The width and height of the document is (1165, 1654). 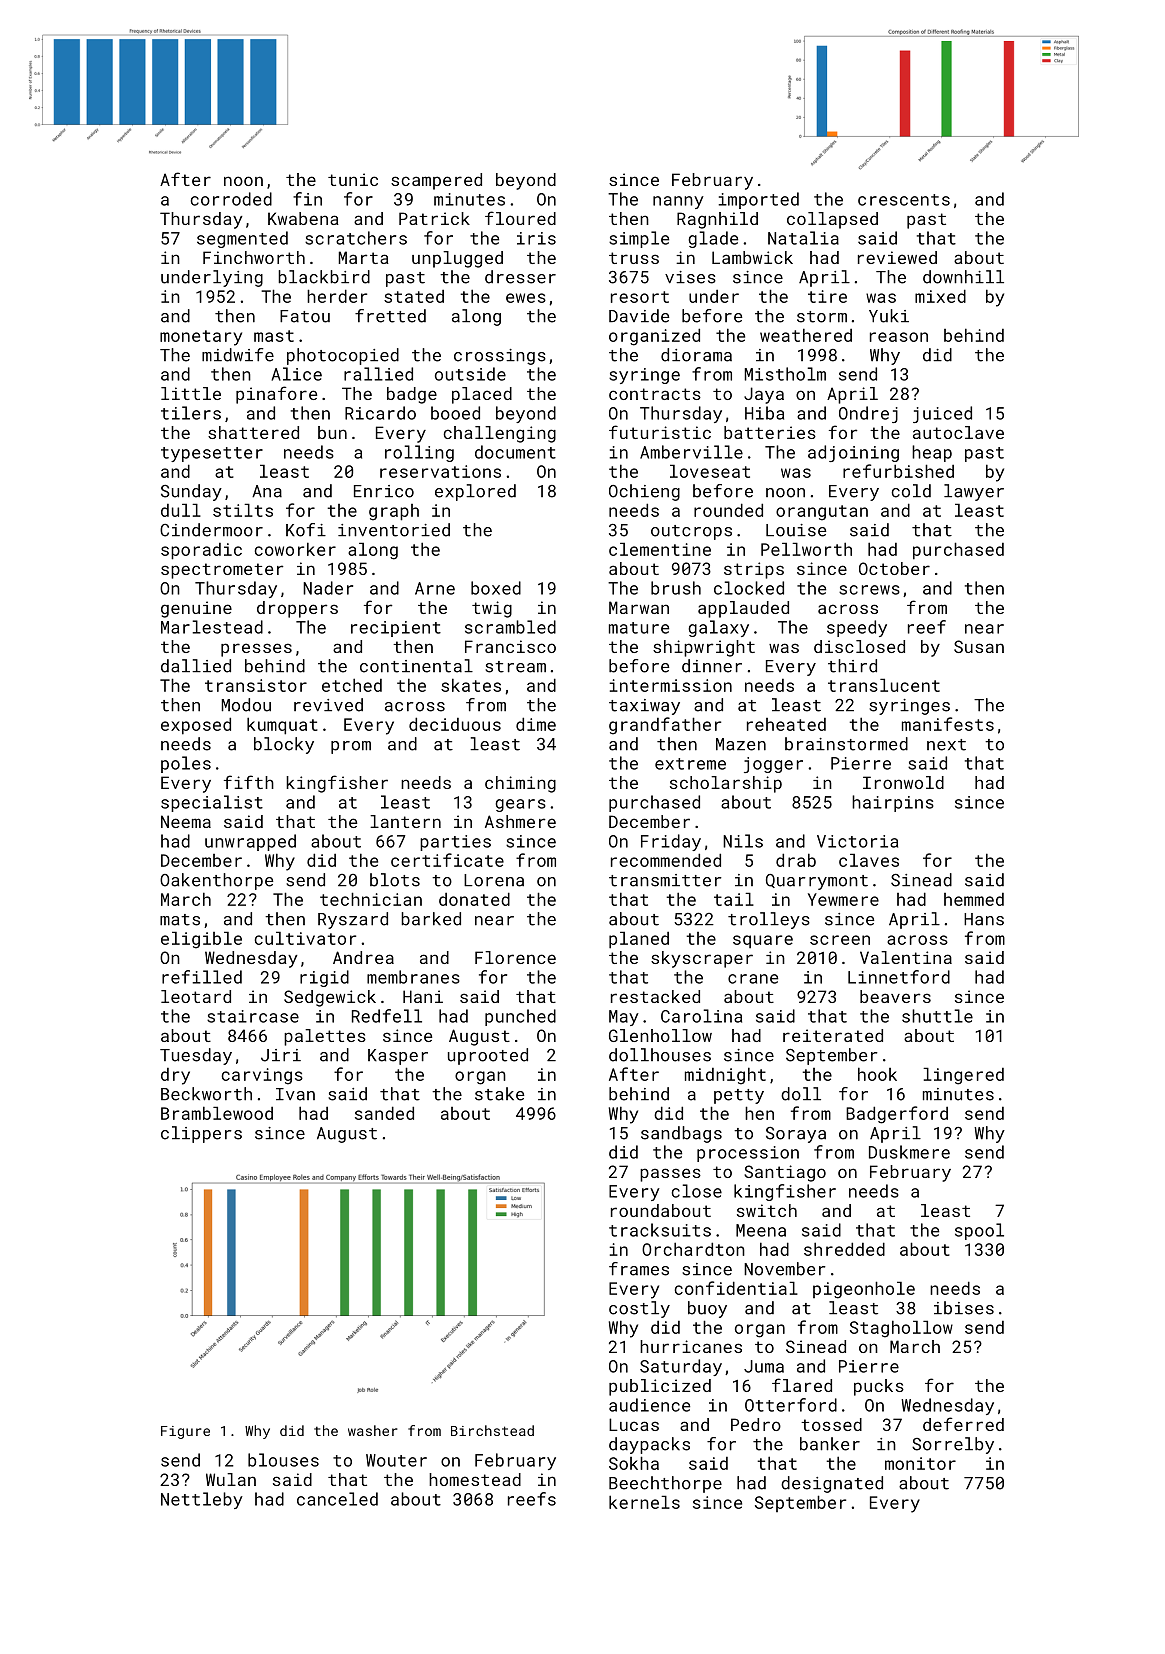 What do you see at coordinates (436, 181) in the document?
I see `scampered` at bounding box center [436, 181].
